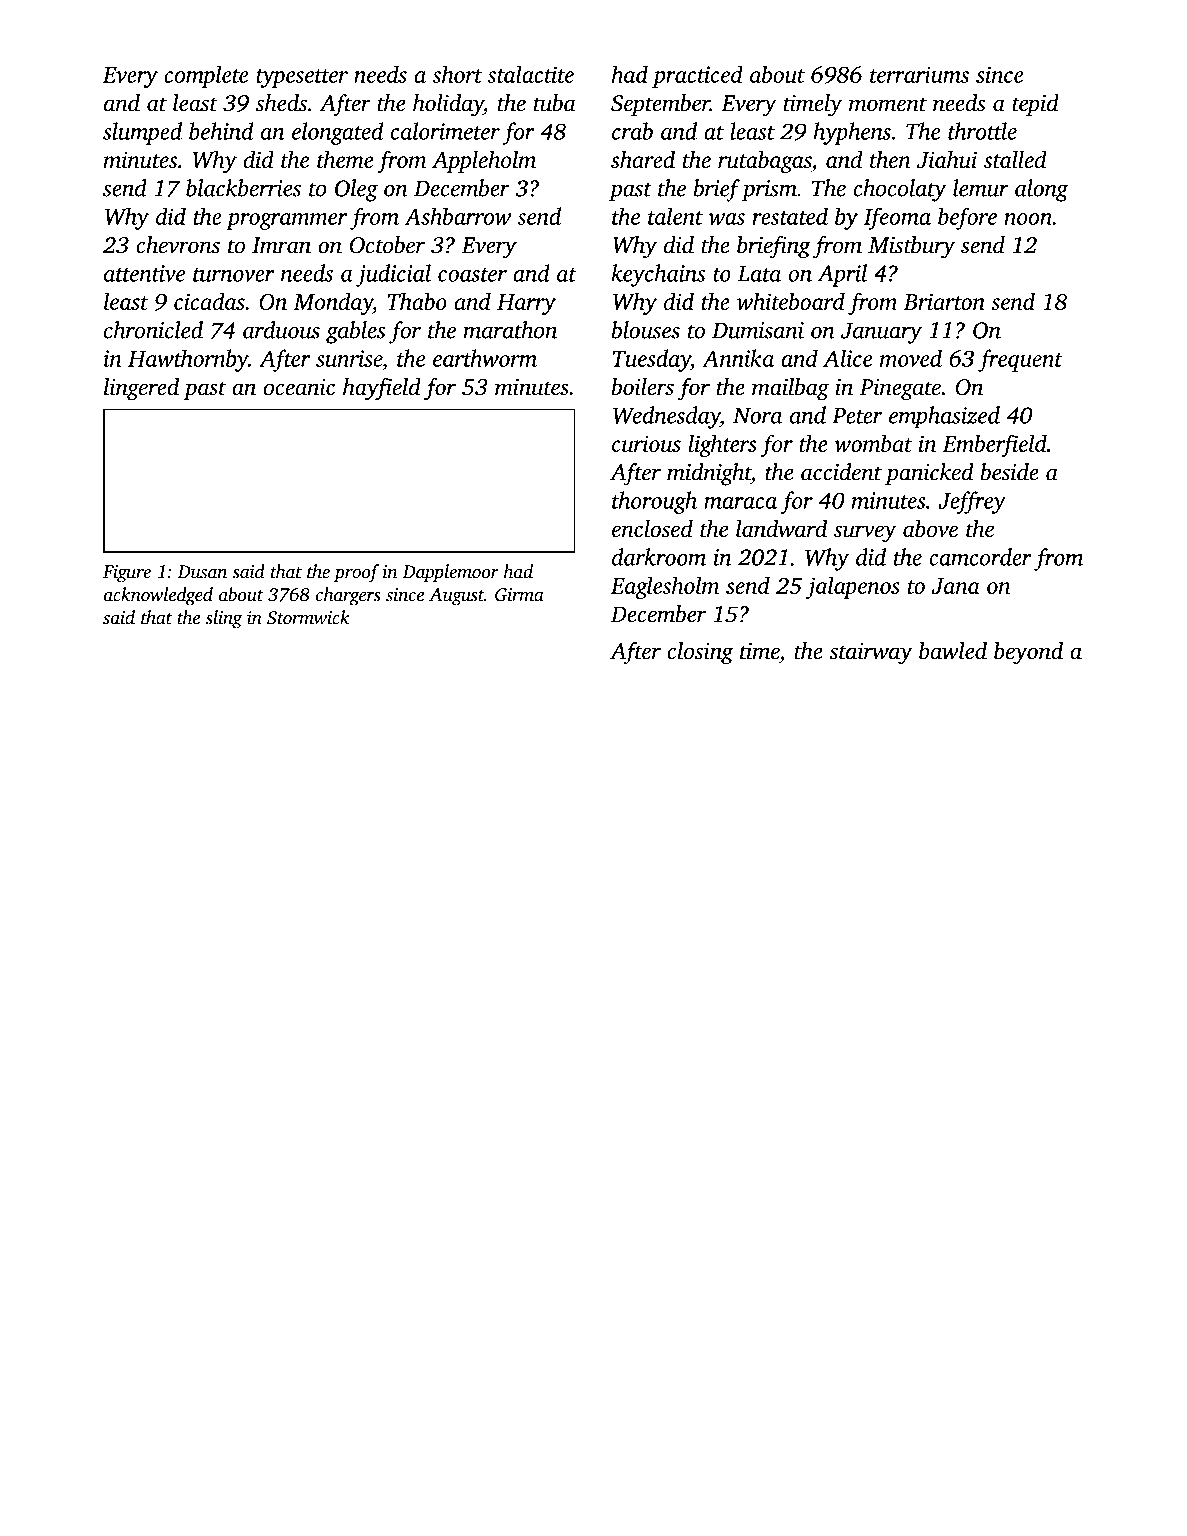 Image resolution: width=1187 pixels, height=1536 pixels. I want to click on noon, so click(1028, 219).
